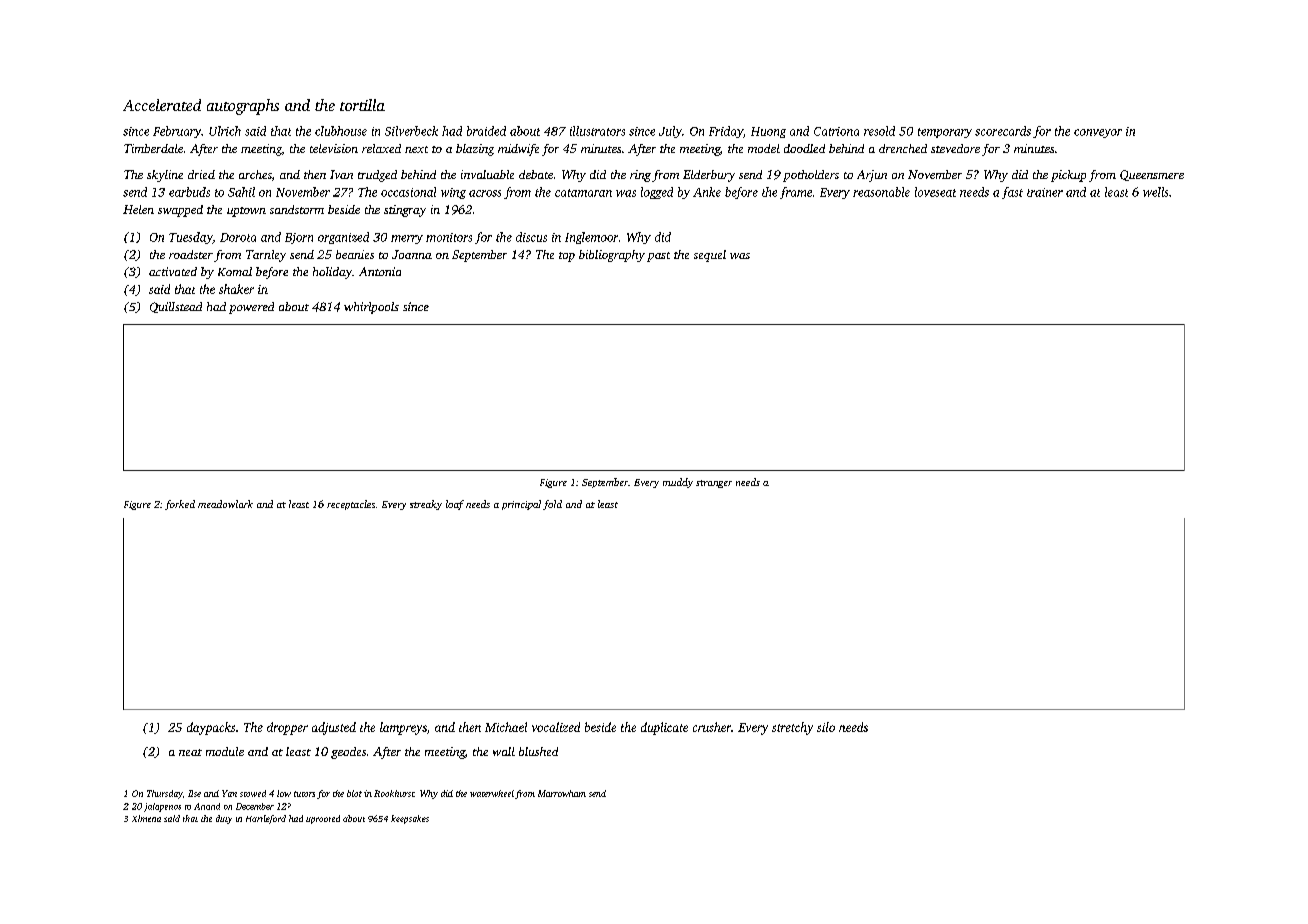  Describe the element at coordinates (165, 794) in the screenshot. I see `Thursday` at that location.
